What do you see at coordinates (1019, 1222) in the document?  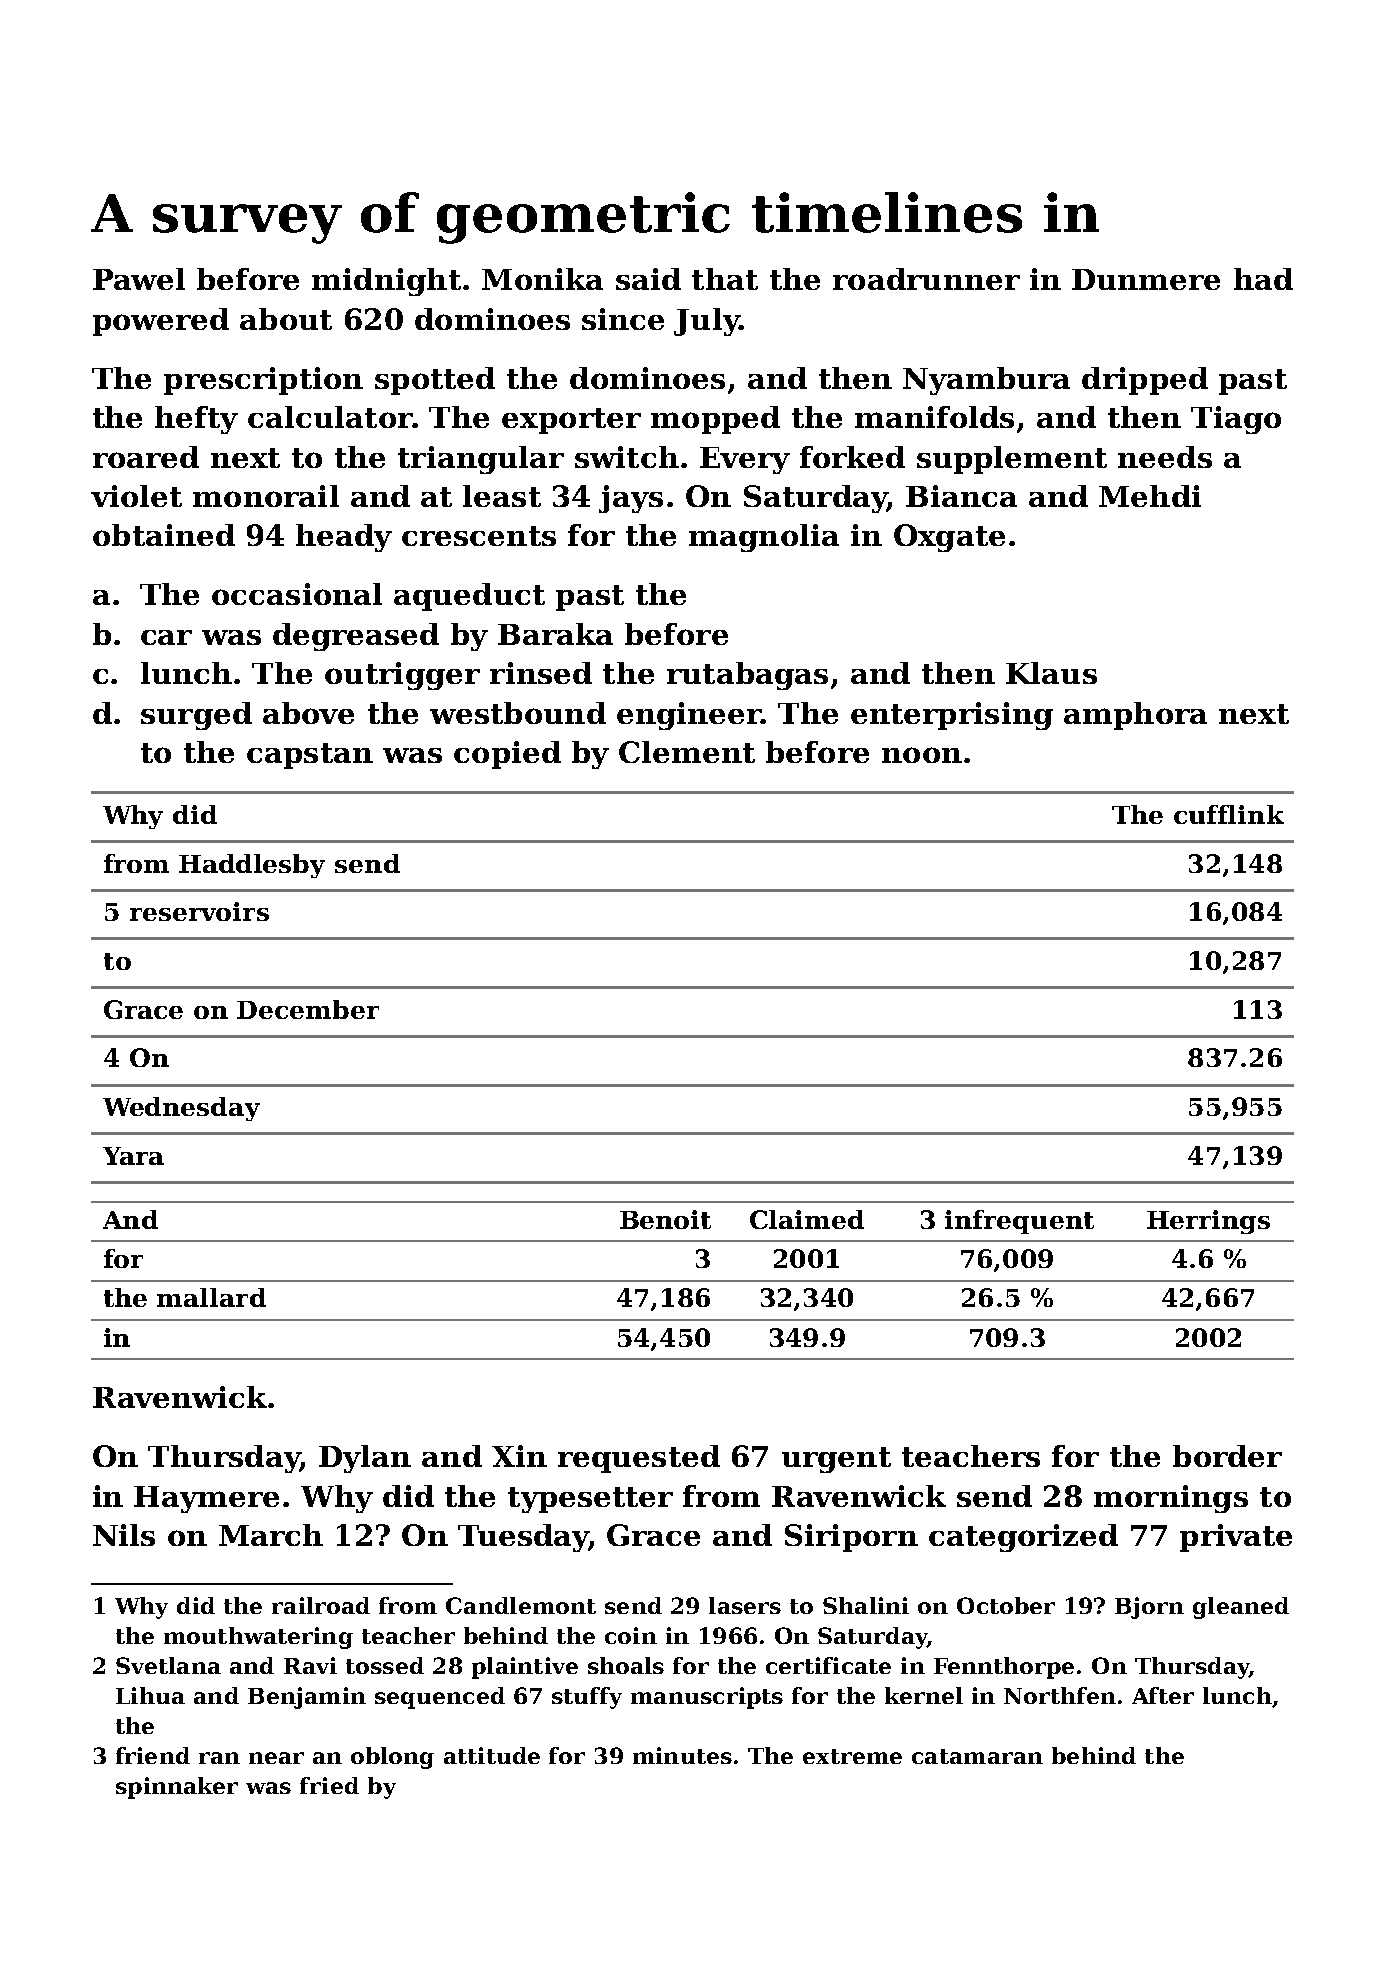 I see `infrequent` at bounding box center [1019, 1222].
